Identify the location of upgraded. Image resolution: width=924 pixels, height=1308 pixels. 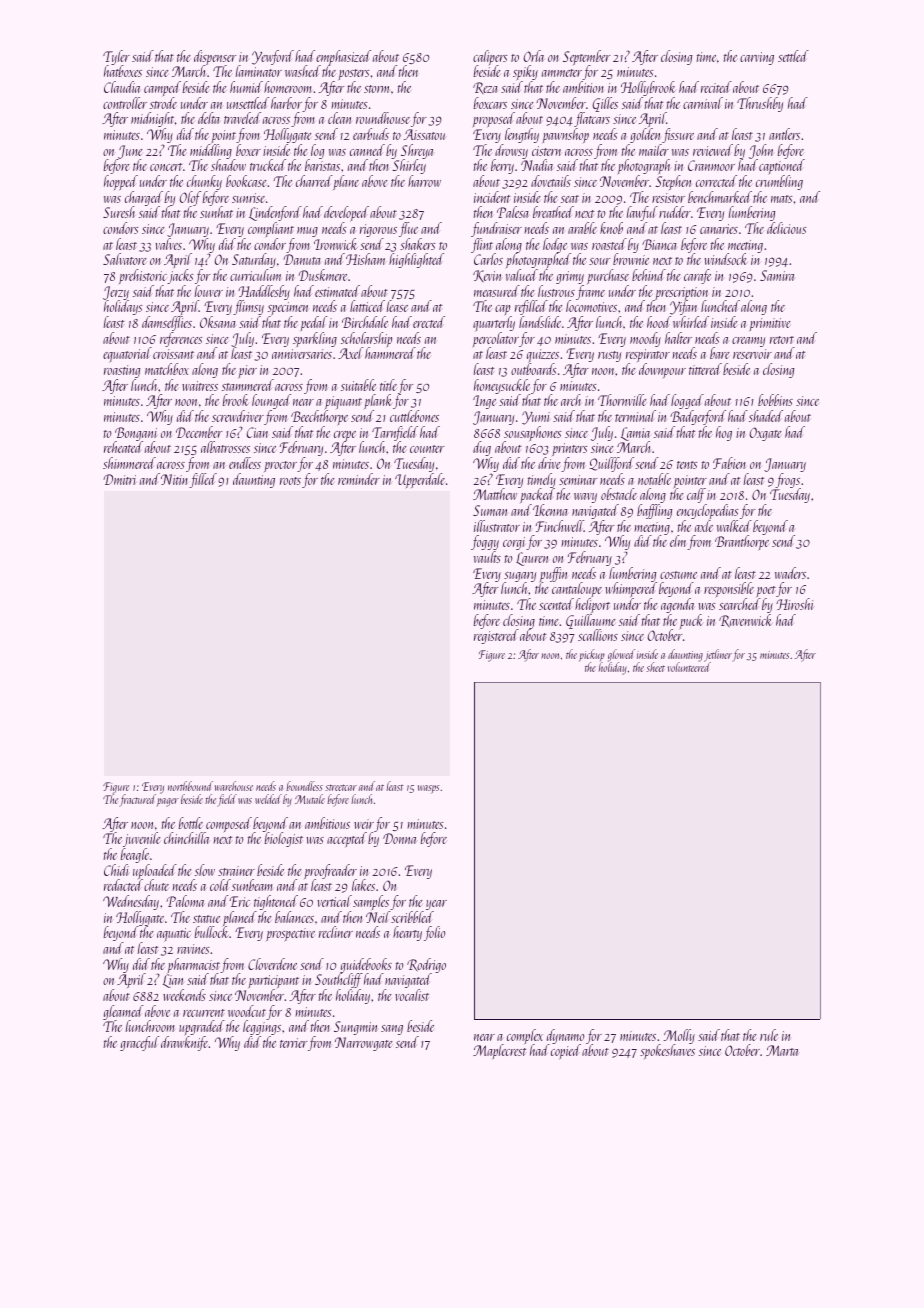
(202, 1027).
